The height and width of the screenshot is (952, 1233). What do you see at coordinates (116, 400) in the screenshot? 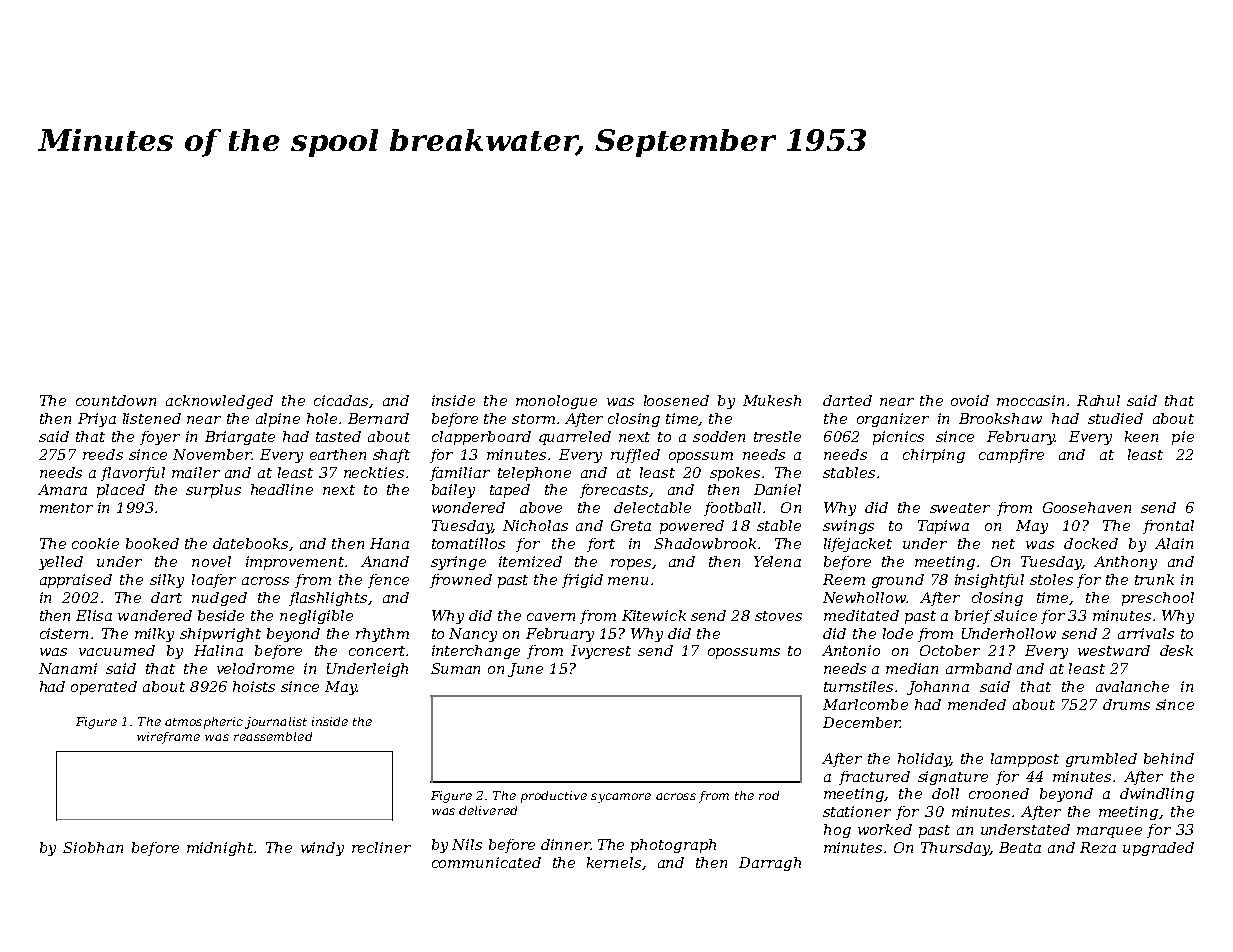
I see `countdown` at bounding box center [116, 400].
